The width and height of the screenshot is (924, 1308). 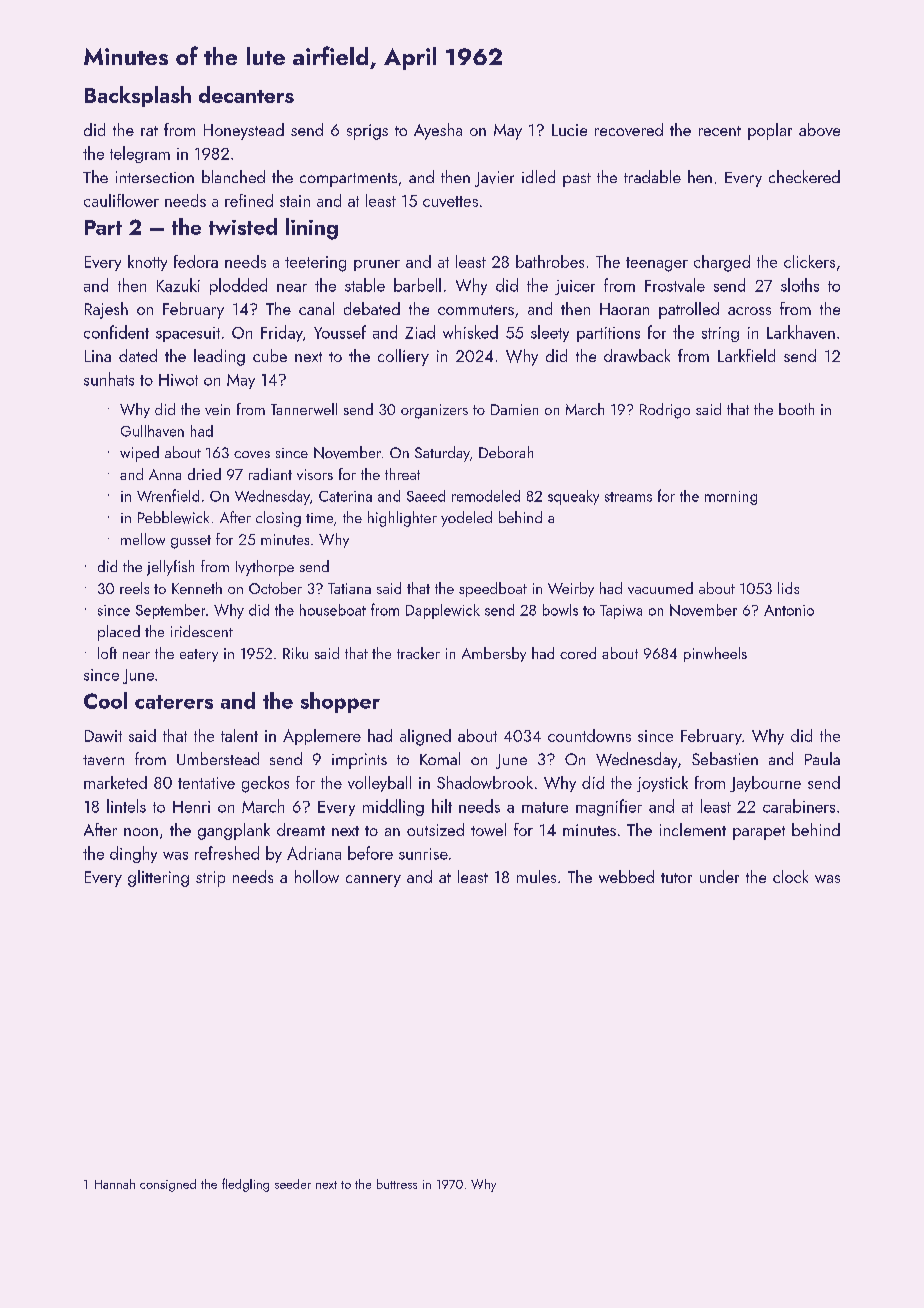 What do you see at coordinates (443, 611) in the screenshot?
I see `Dapplewick` at bounding box center [443, 611].
